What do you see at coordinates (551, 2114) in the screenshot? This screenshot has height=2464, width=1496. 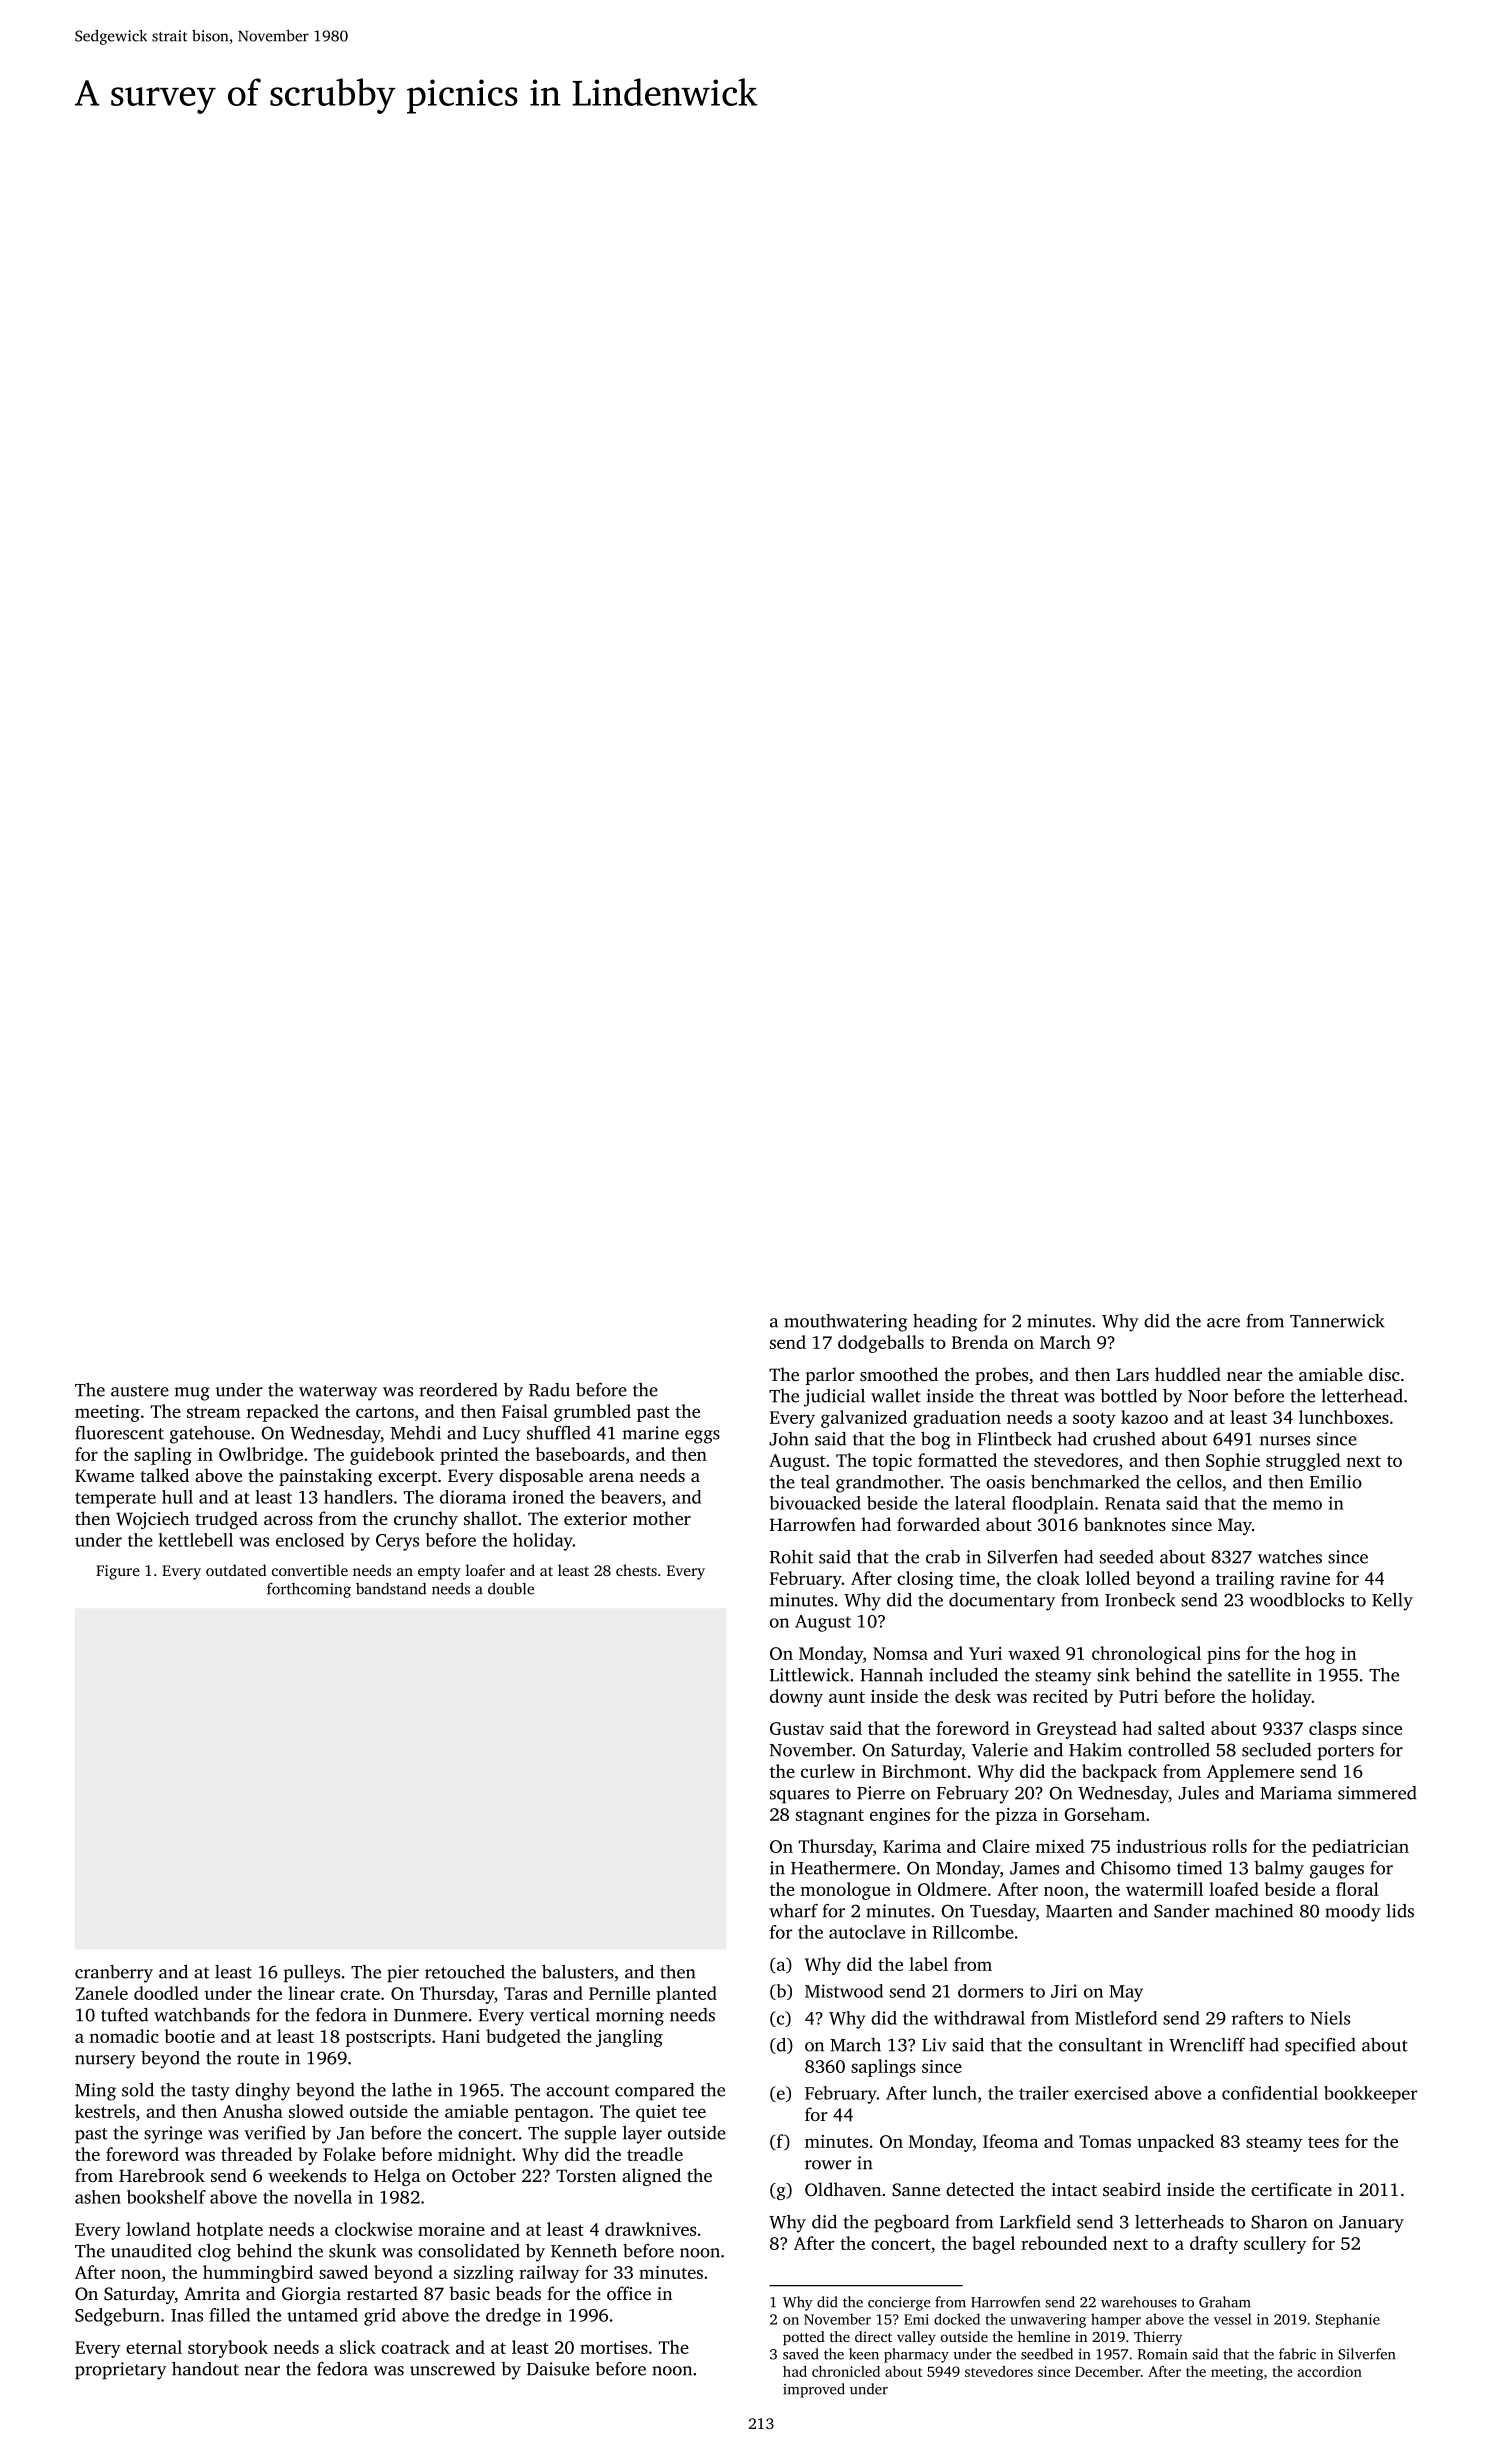 I see `pentagon` at bounding box center [551, 2114].
